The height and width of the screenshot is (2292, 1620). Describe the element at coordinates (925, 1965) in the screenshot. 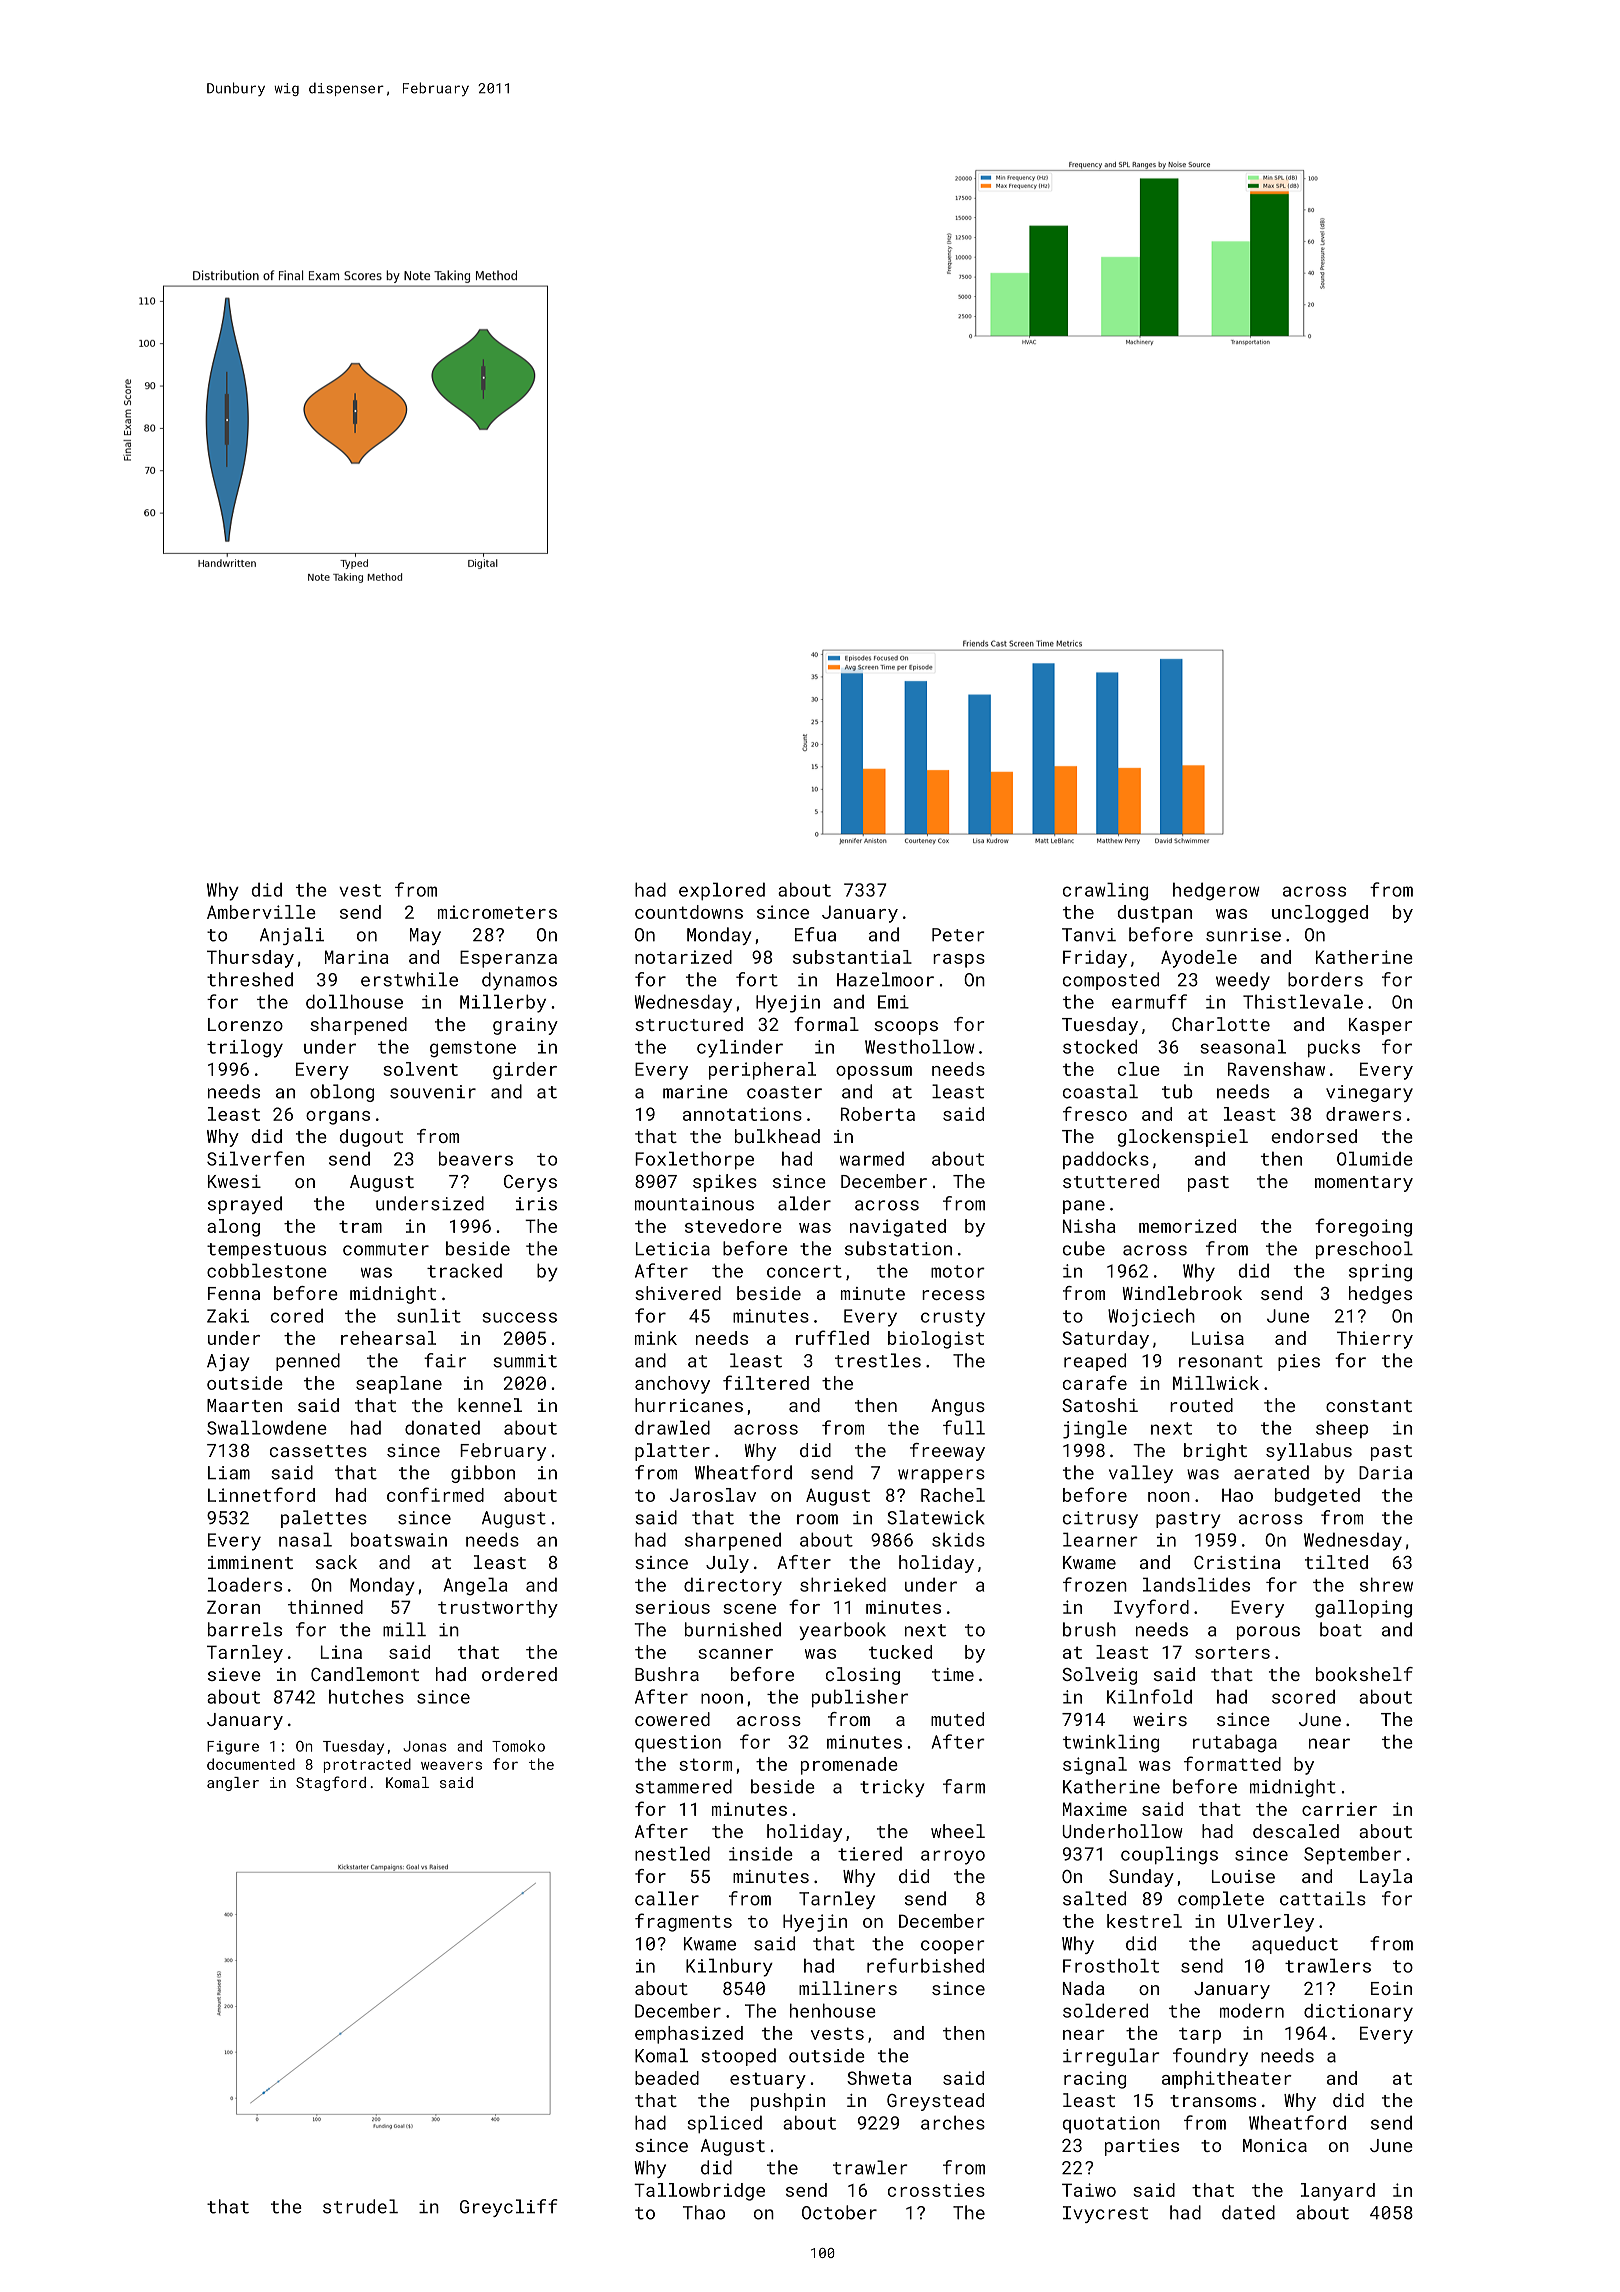

I see `refurbished` at that location.
